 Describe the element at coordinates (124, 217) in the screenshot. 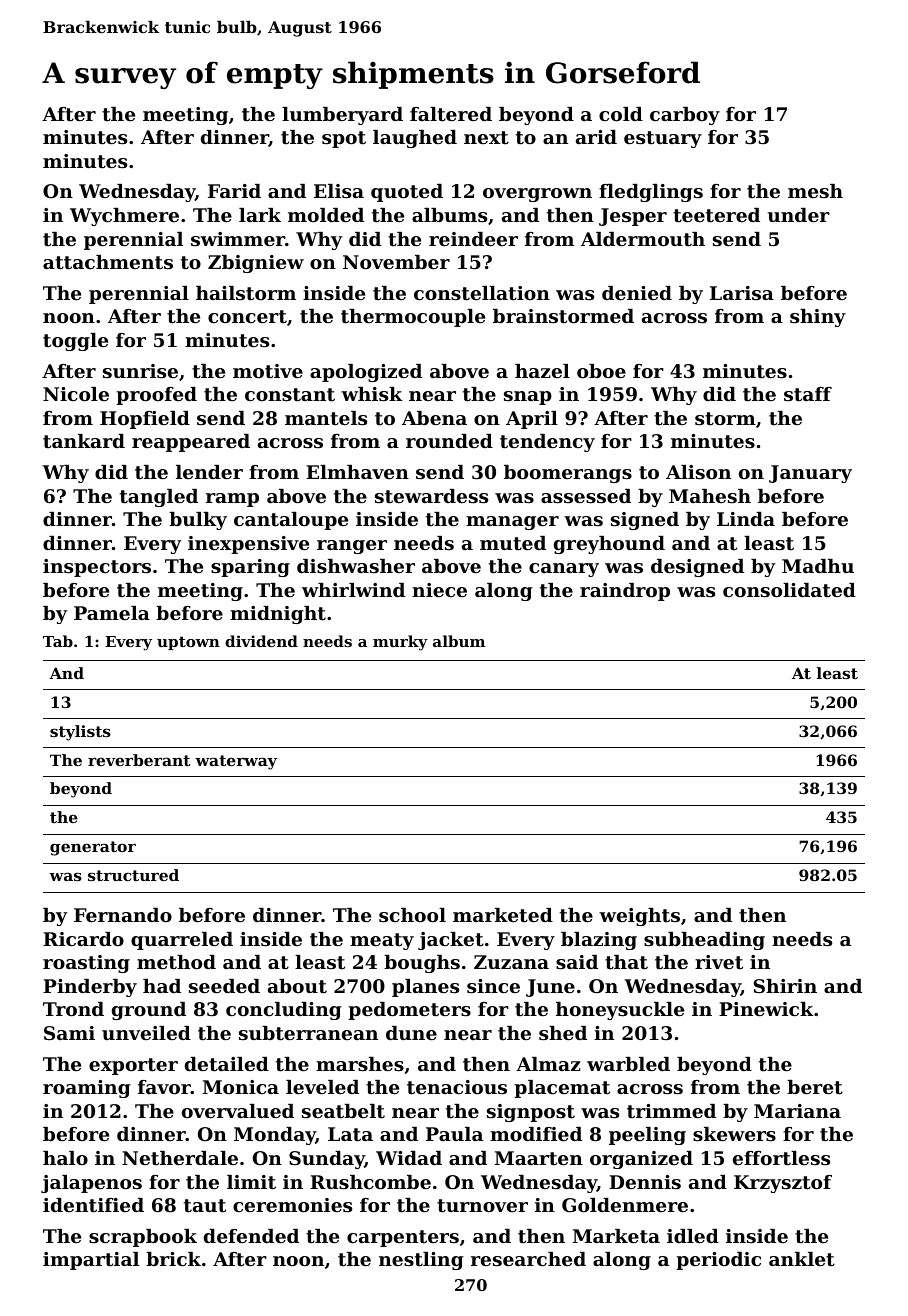

I see `Wychmere` at that location.
